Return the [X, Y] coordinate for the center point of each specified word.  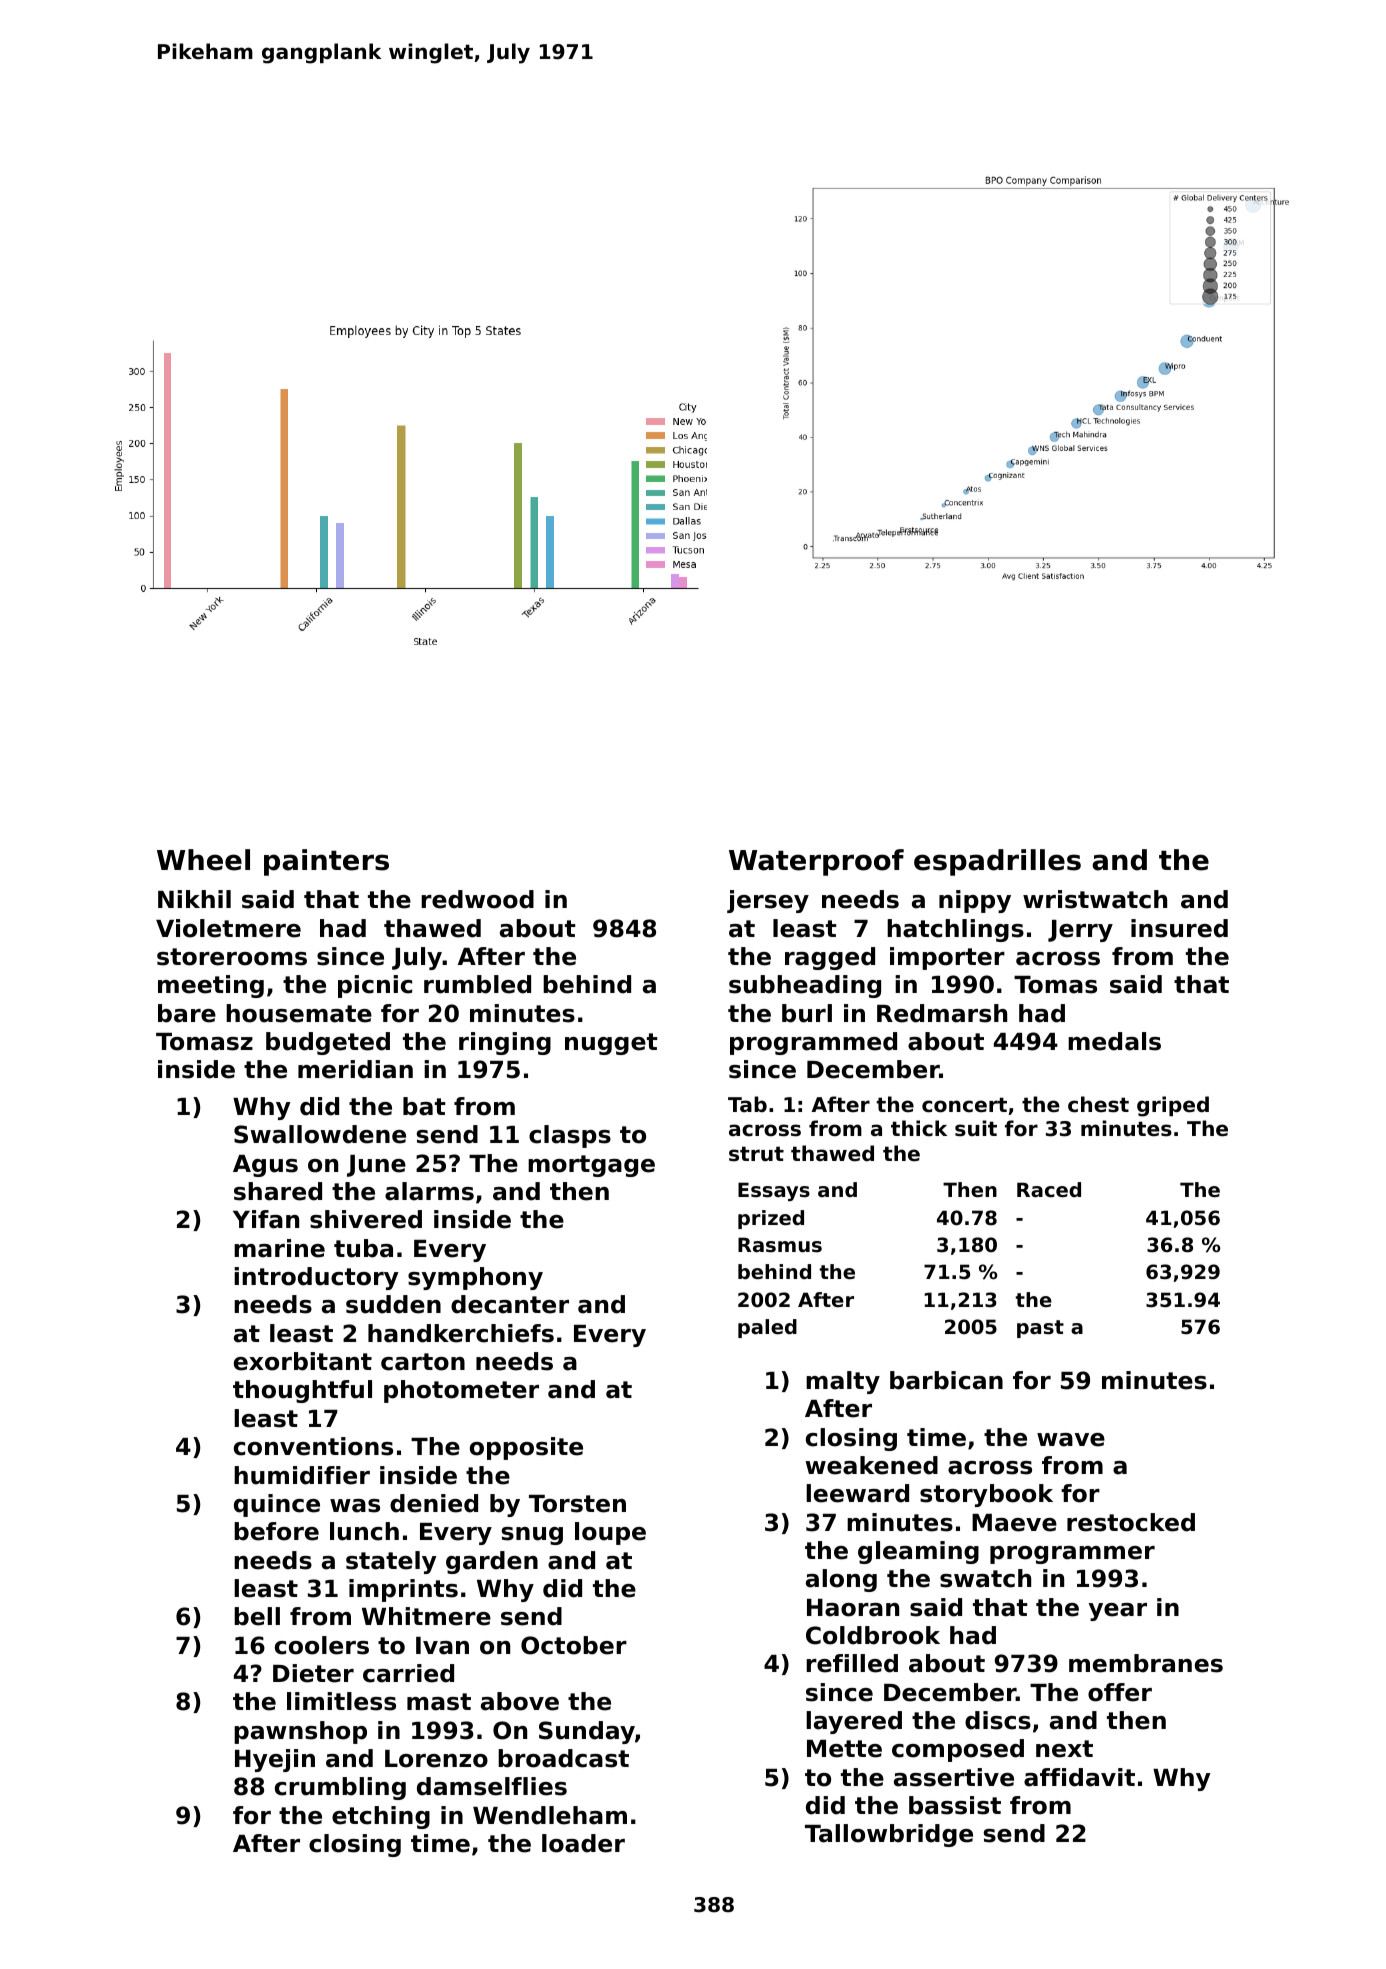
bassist [955, 1805]
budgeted [328, 1043]
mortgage [591, 1166]
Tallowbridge [889, 1835]
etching [381, 1817]
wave [1071, 1440]
